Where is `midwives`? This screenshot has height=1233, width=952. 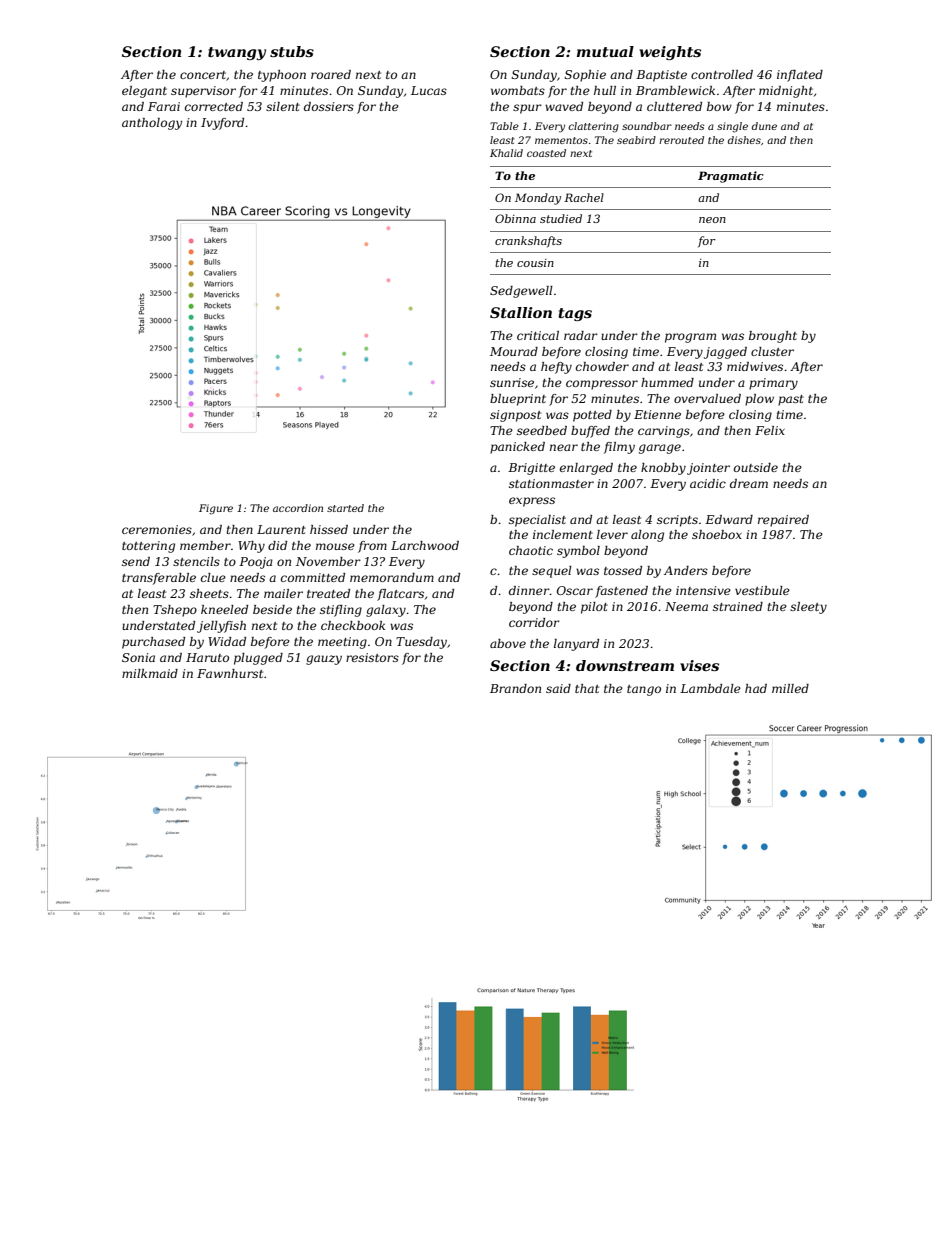
midwives is located at coordinates (755, 366).
